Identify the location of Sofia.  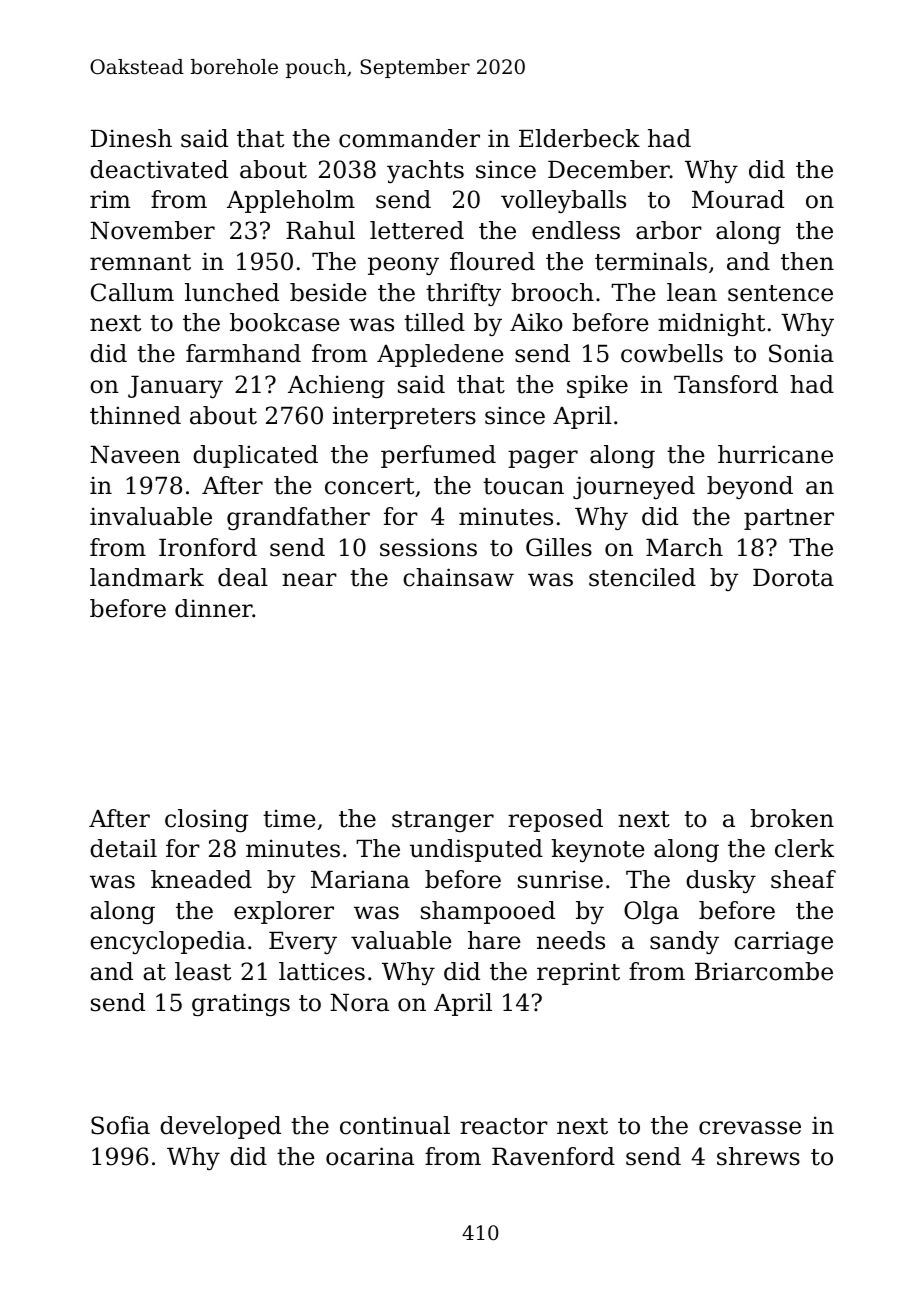
(120, 1125).
